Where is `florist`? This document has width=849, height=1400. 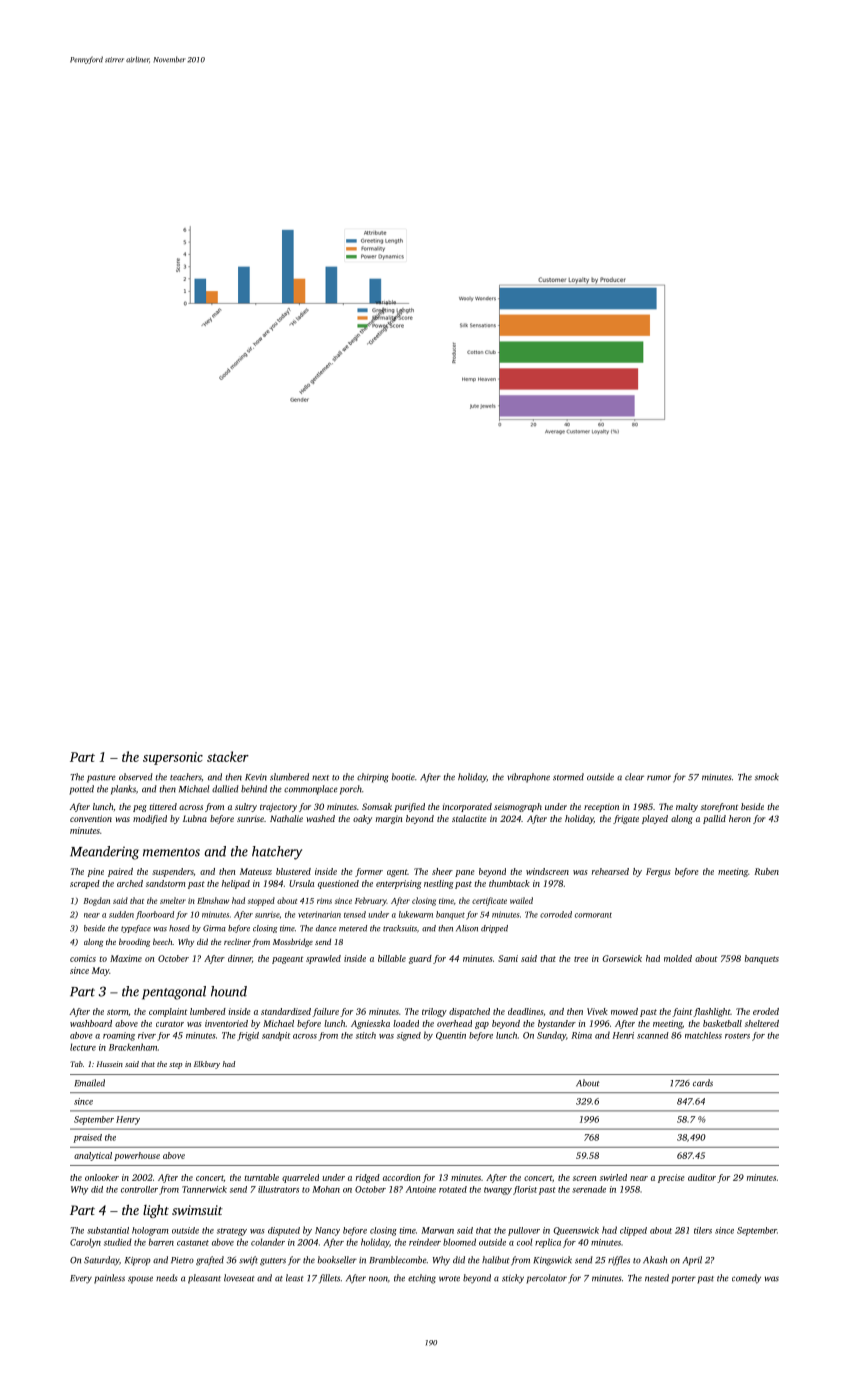
florist is located at coordinates (525, 1190).
